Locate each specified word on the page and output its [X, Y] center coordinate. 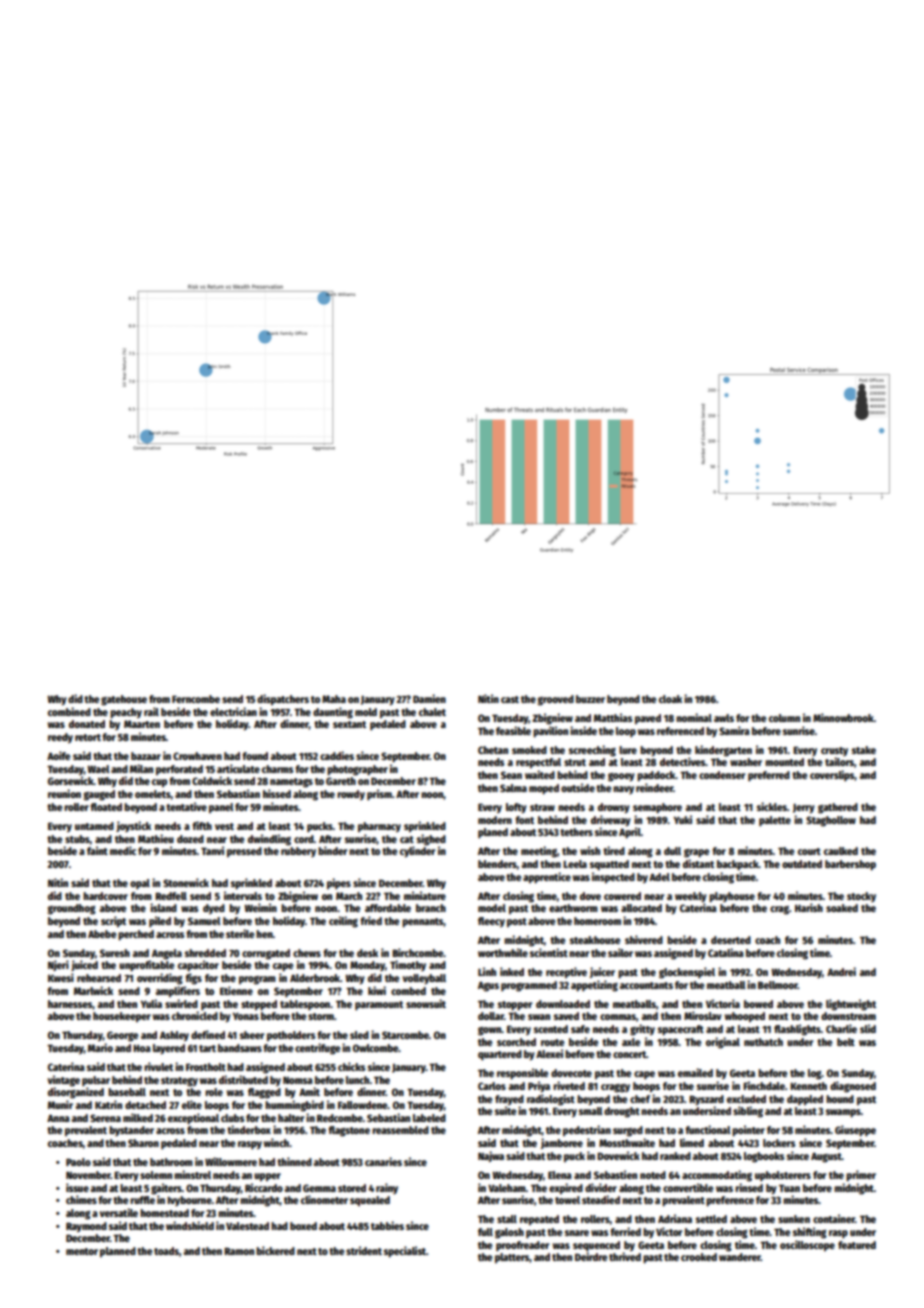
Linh [487, 971]
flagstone [349, 1131]
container [834, 1218]
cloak [670, 699]
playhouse [732, 897]
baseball [127, 1092]
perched [136, 935]
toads [166, 1251]
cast [510, 699]
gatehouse [124, 700]
